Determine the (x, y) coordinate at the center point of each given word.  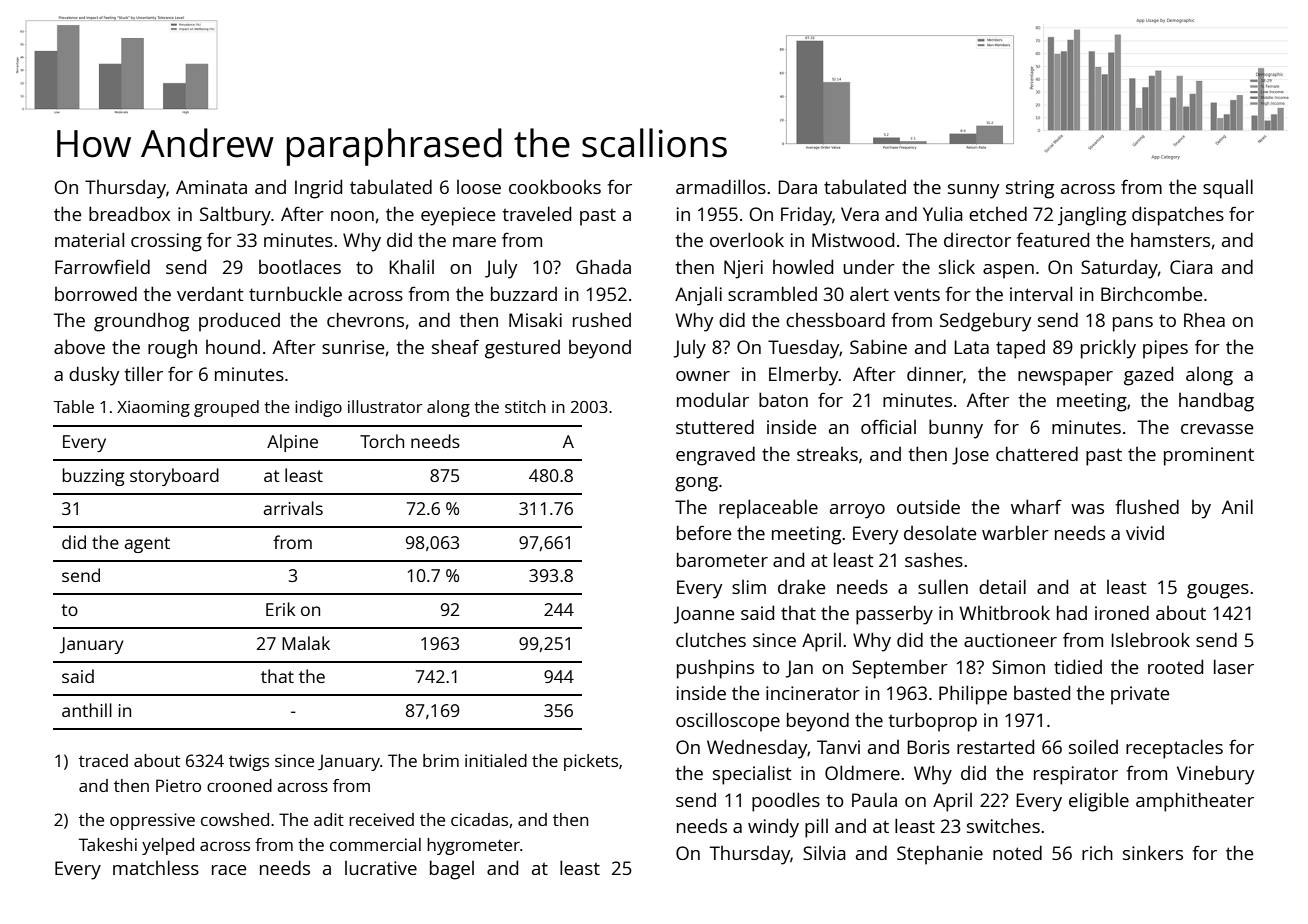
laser (1234, 666)
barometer (722, 559)
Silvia (824, 853)
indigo (318, 408)
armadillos (721, 186)
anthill (87, 710)
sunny (973, 191)
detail (1002, 586)
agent (147, 545)
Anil (1237, 506)
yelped (168, 846)
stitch (525, 406)
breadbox (129, 213)
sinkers (1153, 852)
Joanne (704, 615)
